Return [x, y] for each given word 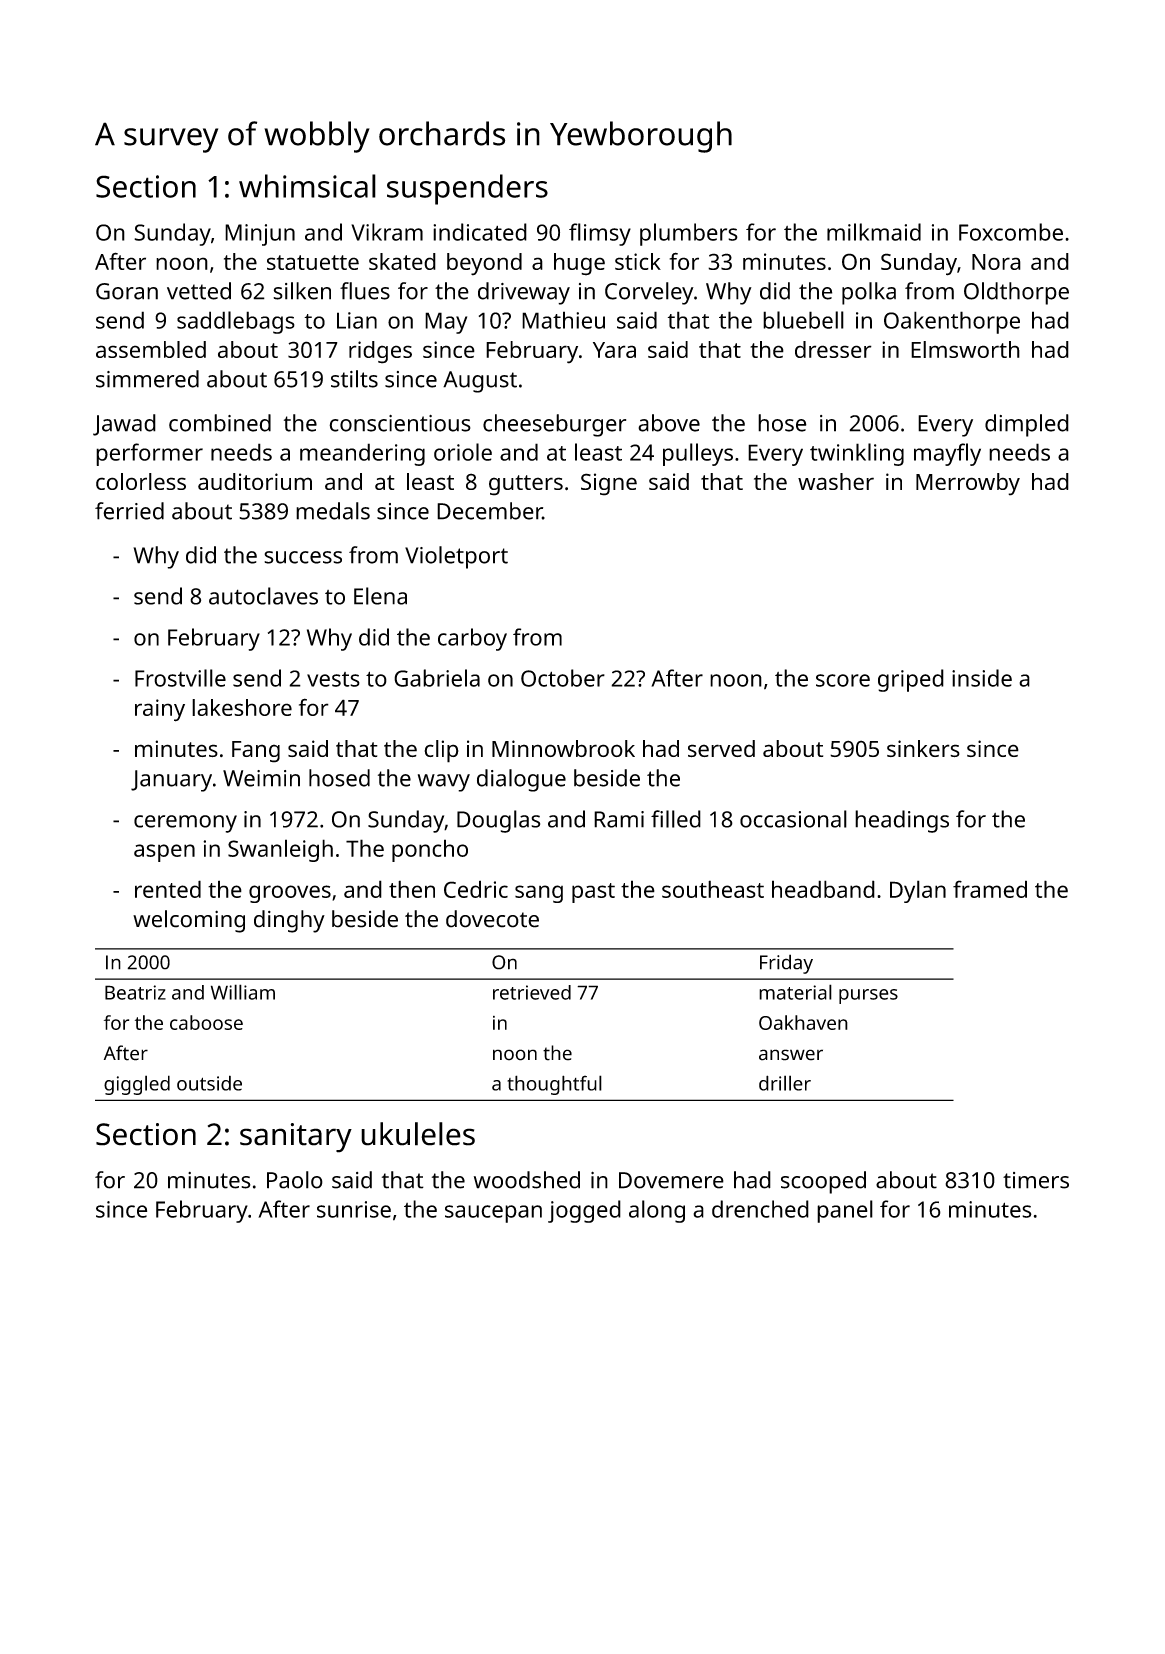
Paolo [295, 1180]
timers [1036, 1180]
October [563, 678]
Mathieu [563, 320]
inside [982, 678]
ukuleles [418, 1134]
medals [333, 511]
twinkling [857, 454]
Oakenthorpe [952, 322]
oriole [463, 452]
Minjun [260, 235]
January [171, 781]
